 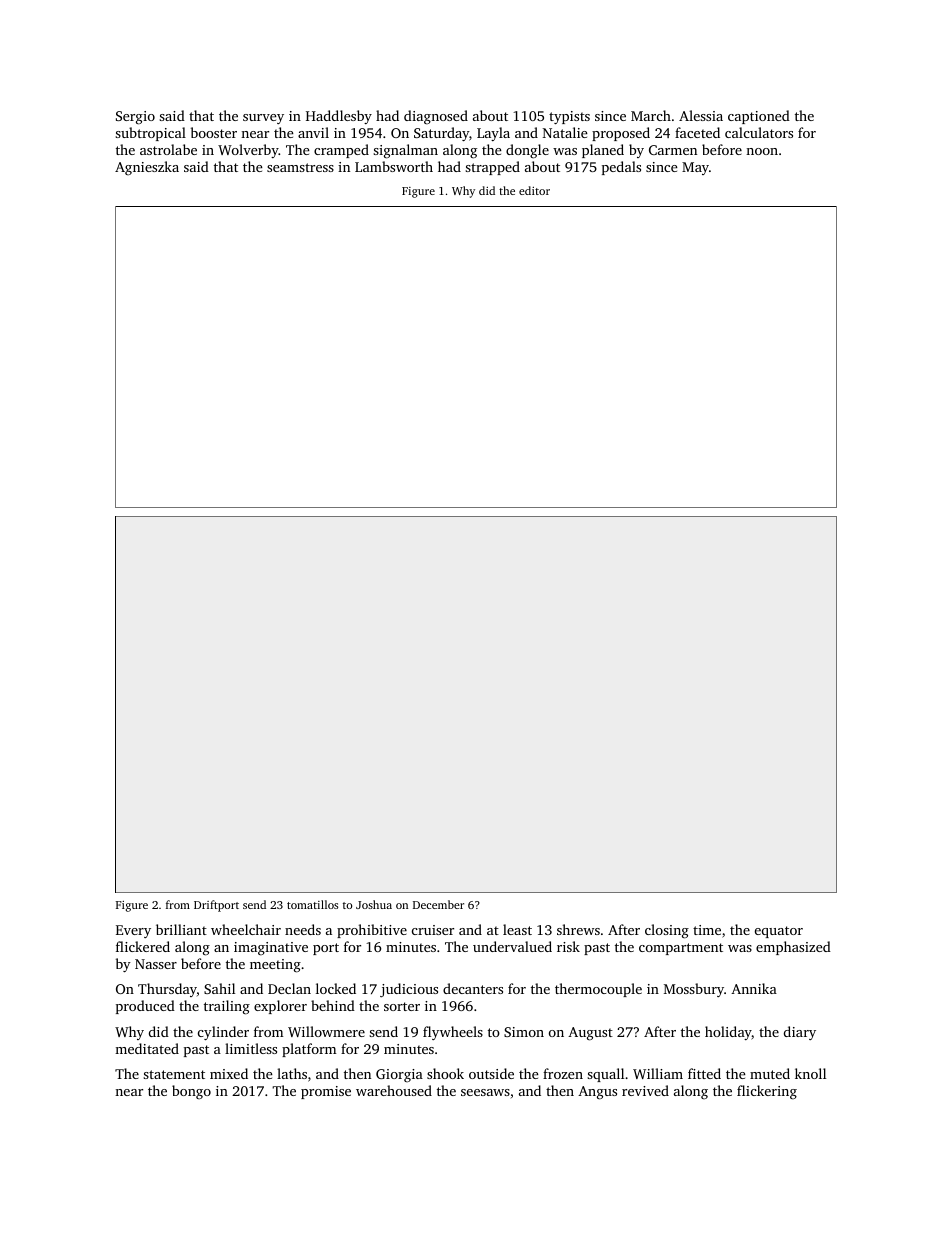 I want to click on revived, so click(x=645, y=1090).
